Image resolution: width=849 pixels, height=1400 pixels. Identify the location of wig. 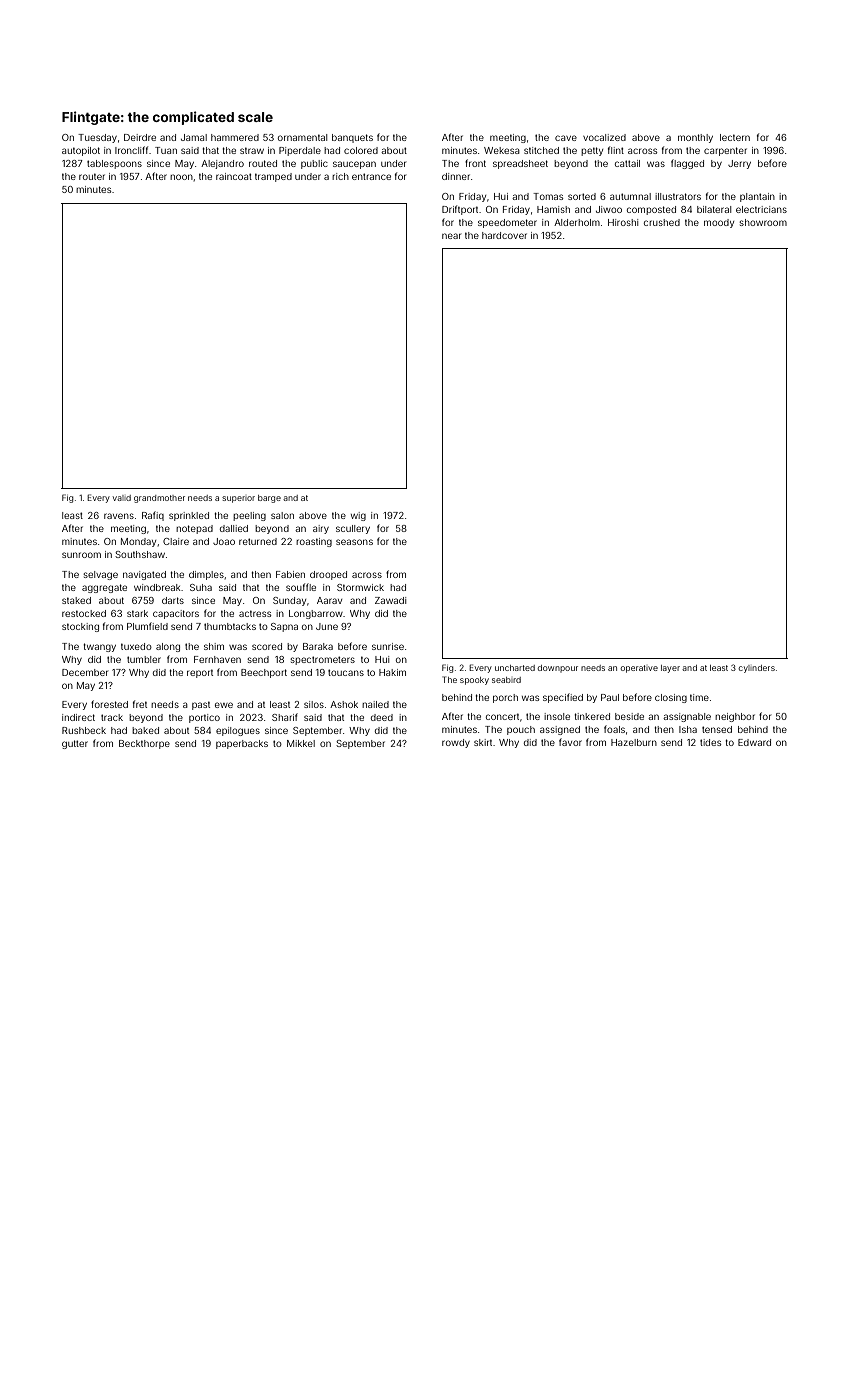
(358, 516).
